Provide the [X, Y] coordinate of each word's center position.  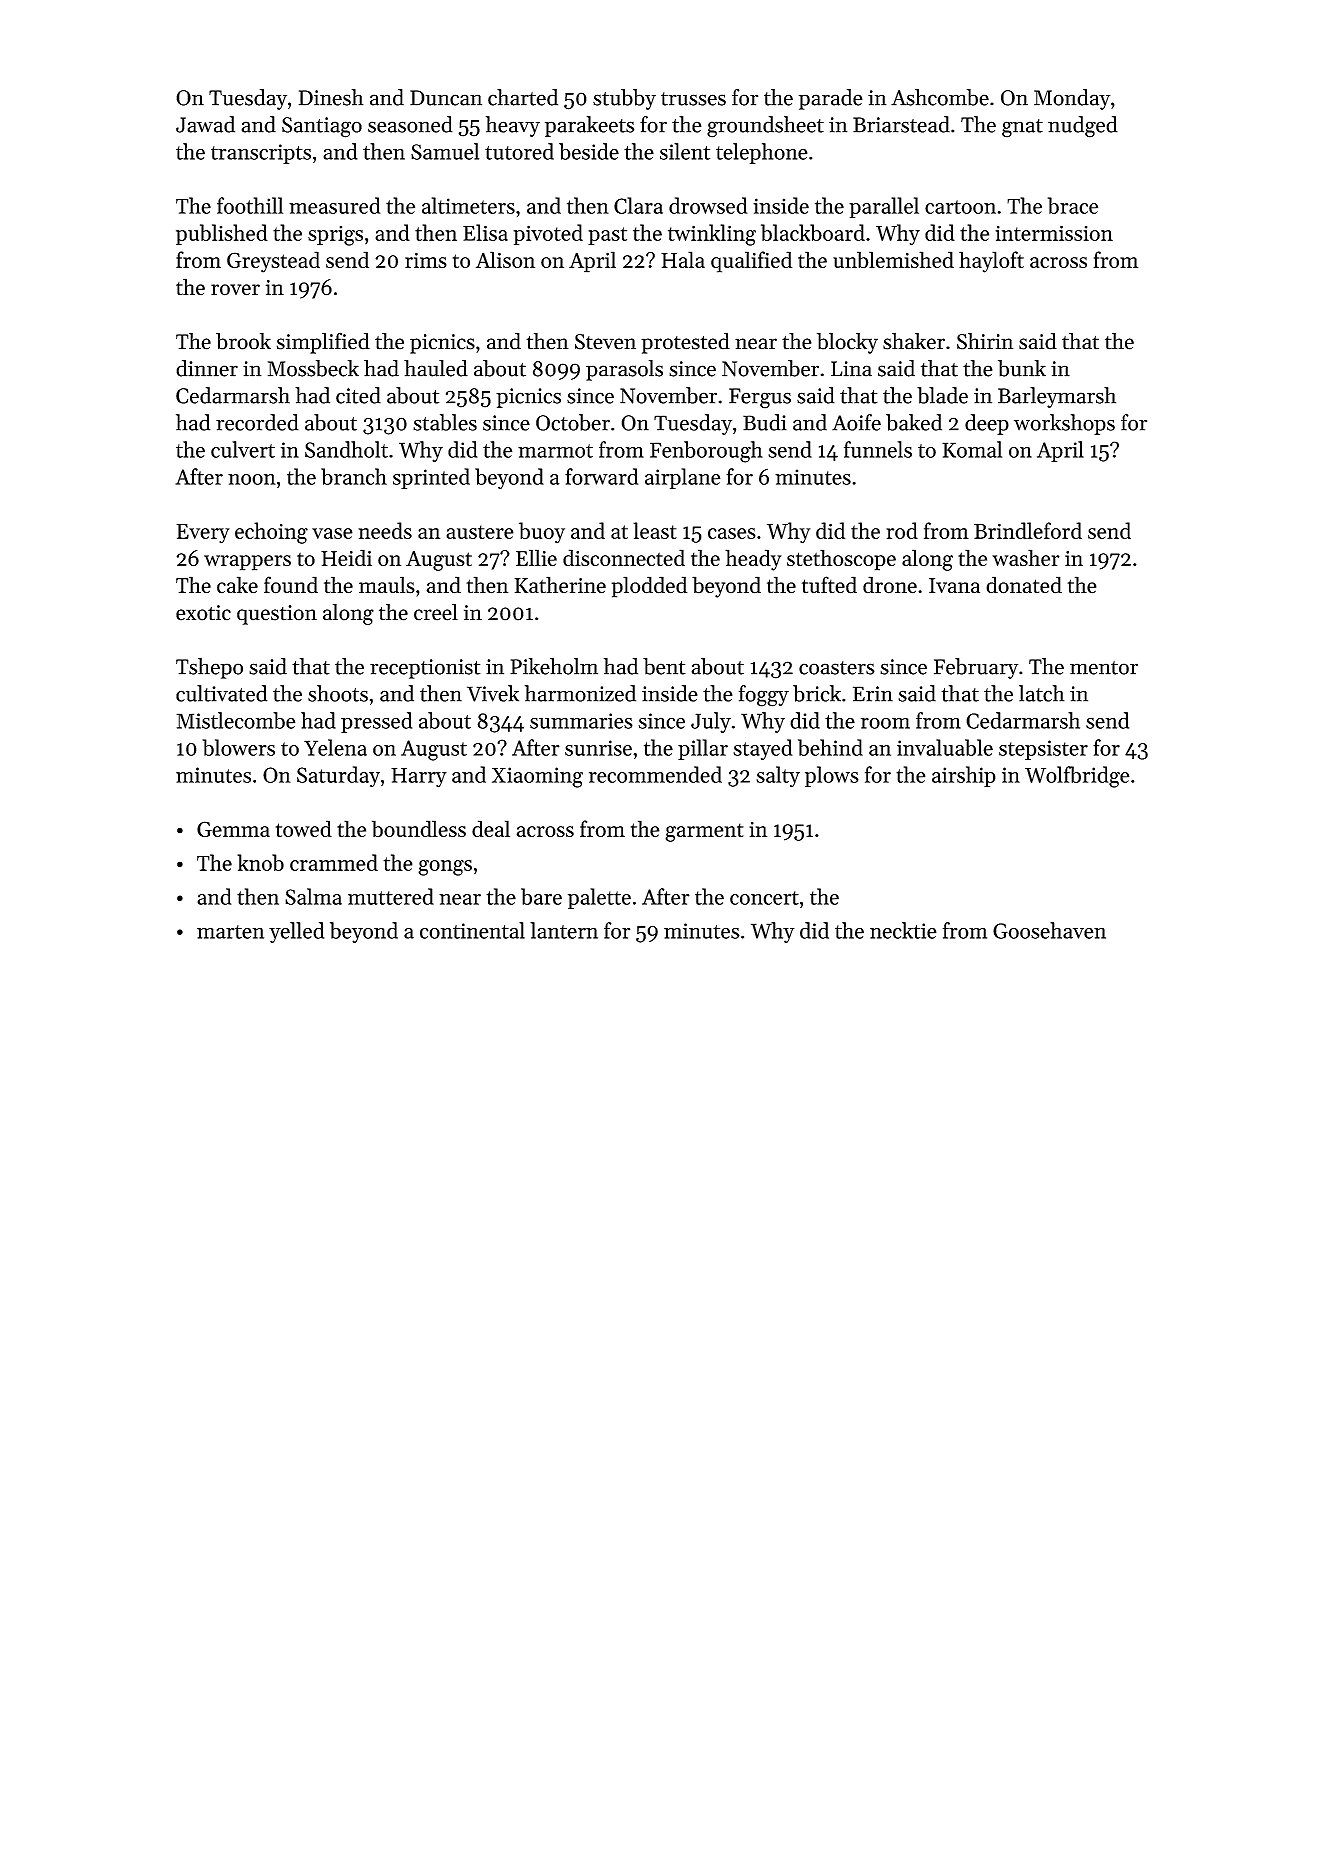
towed [304, 828]
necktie [903, 930]
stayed [763, 749]
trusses [693, 99]
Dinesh [331, 97]
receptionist [425, 669]
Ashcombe [940, 97]
